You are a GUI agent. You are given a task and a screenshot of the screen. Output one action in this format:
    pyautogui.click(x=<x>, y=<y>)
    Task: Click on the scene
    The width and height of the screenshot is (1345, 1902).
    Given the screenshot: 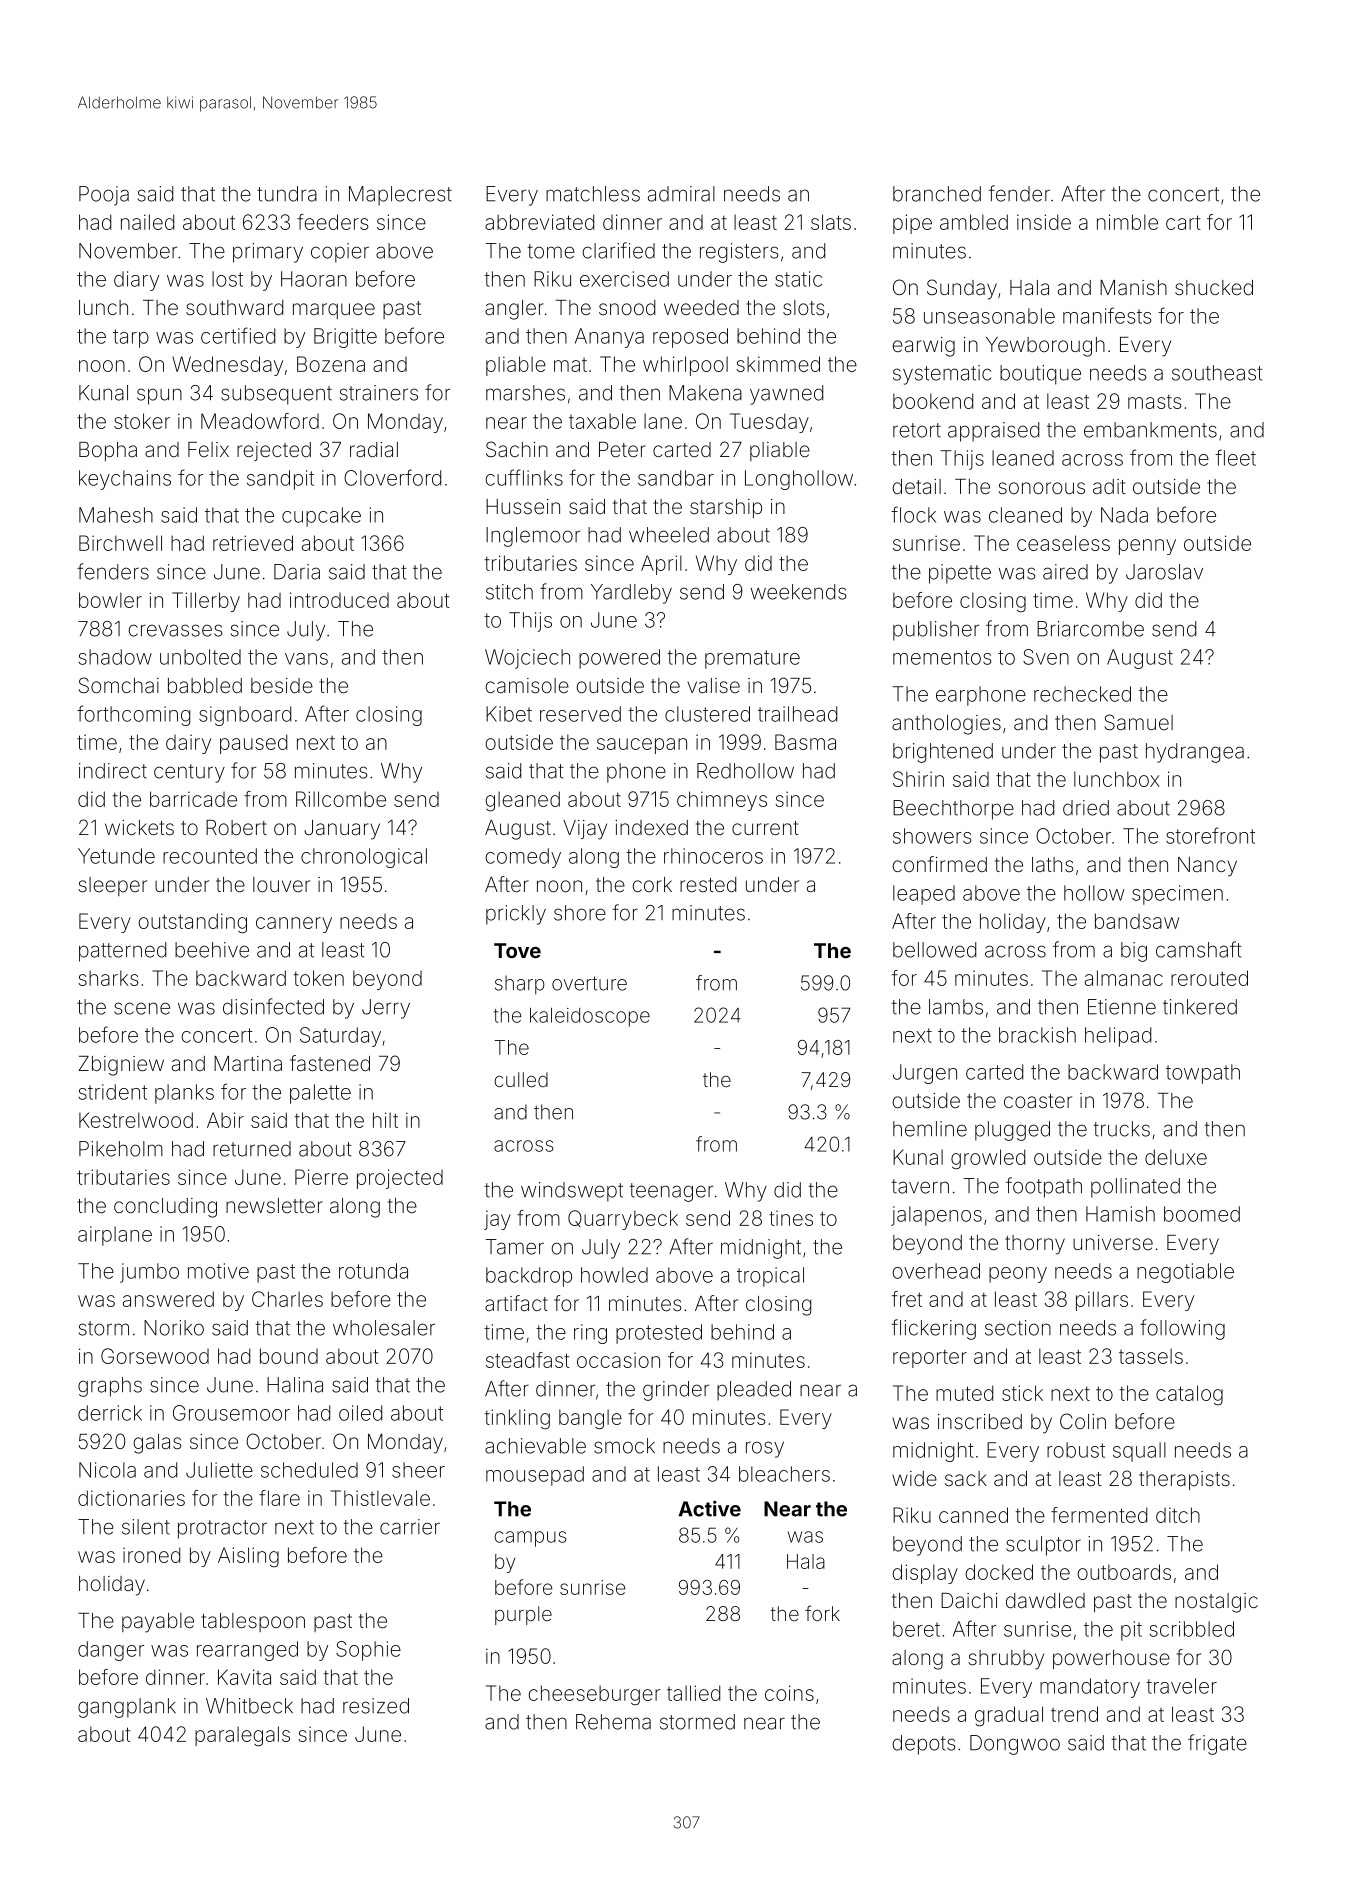 What is the action you would take?
    pyautogui.click(x=142, y=1008)
